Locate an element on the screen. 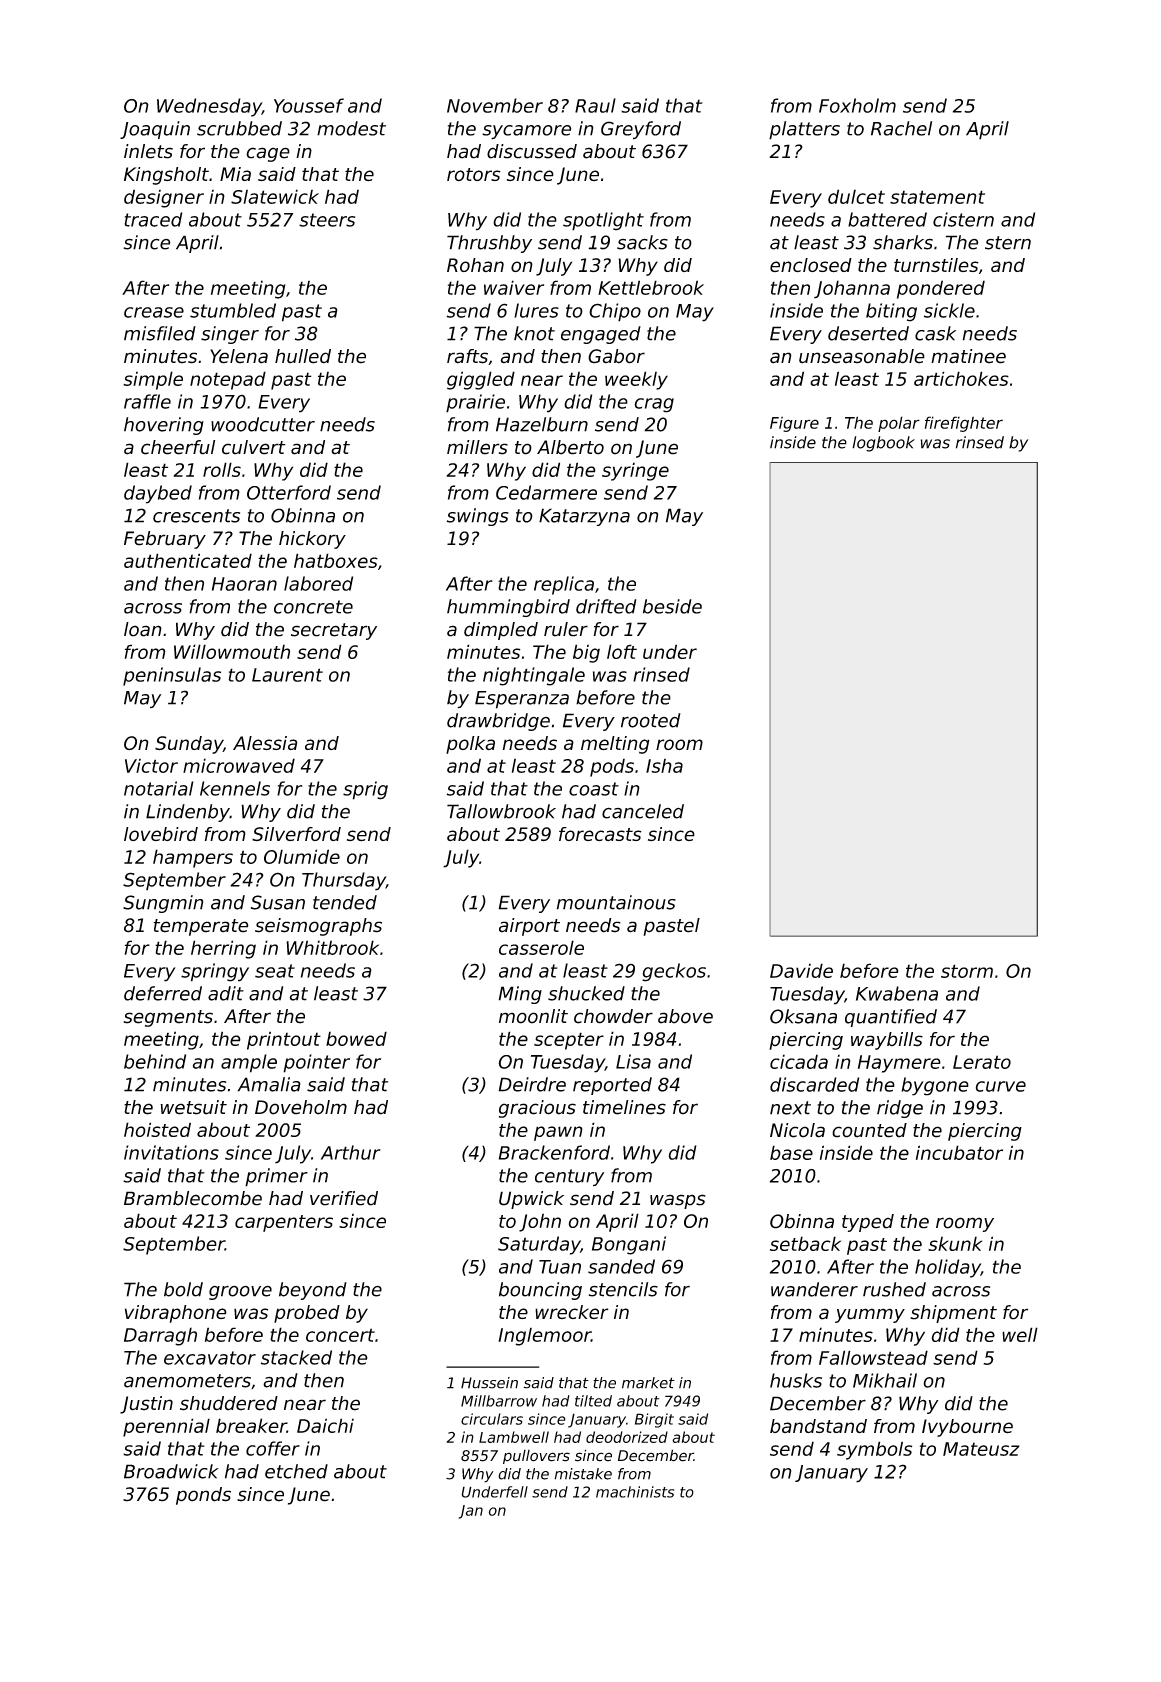 The width and height of the screenshot is (1161, 1682). mistake is located at coordinates (583, 1474).
